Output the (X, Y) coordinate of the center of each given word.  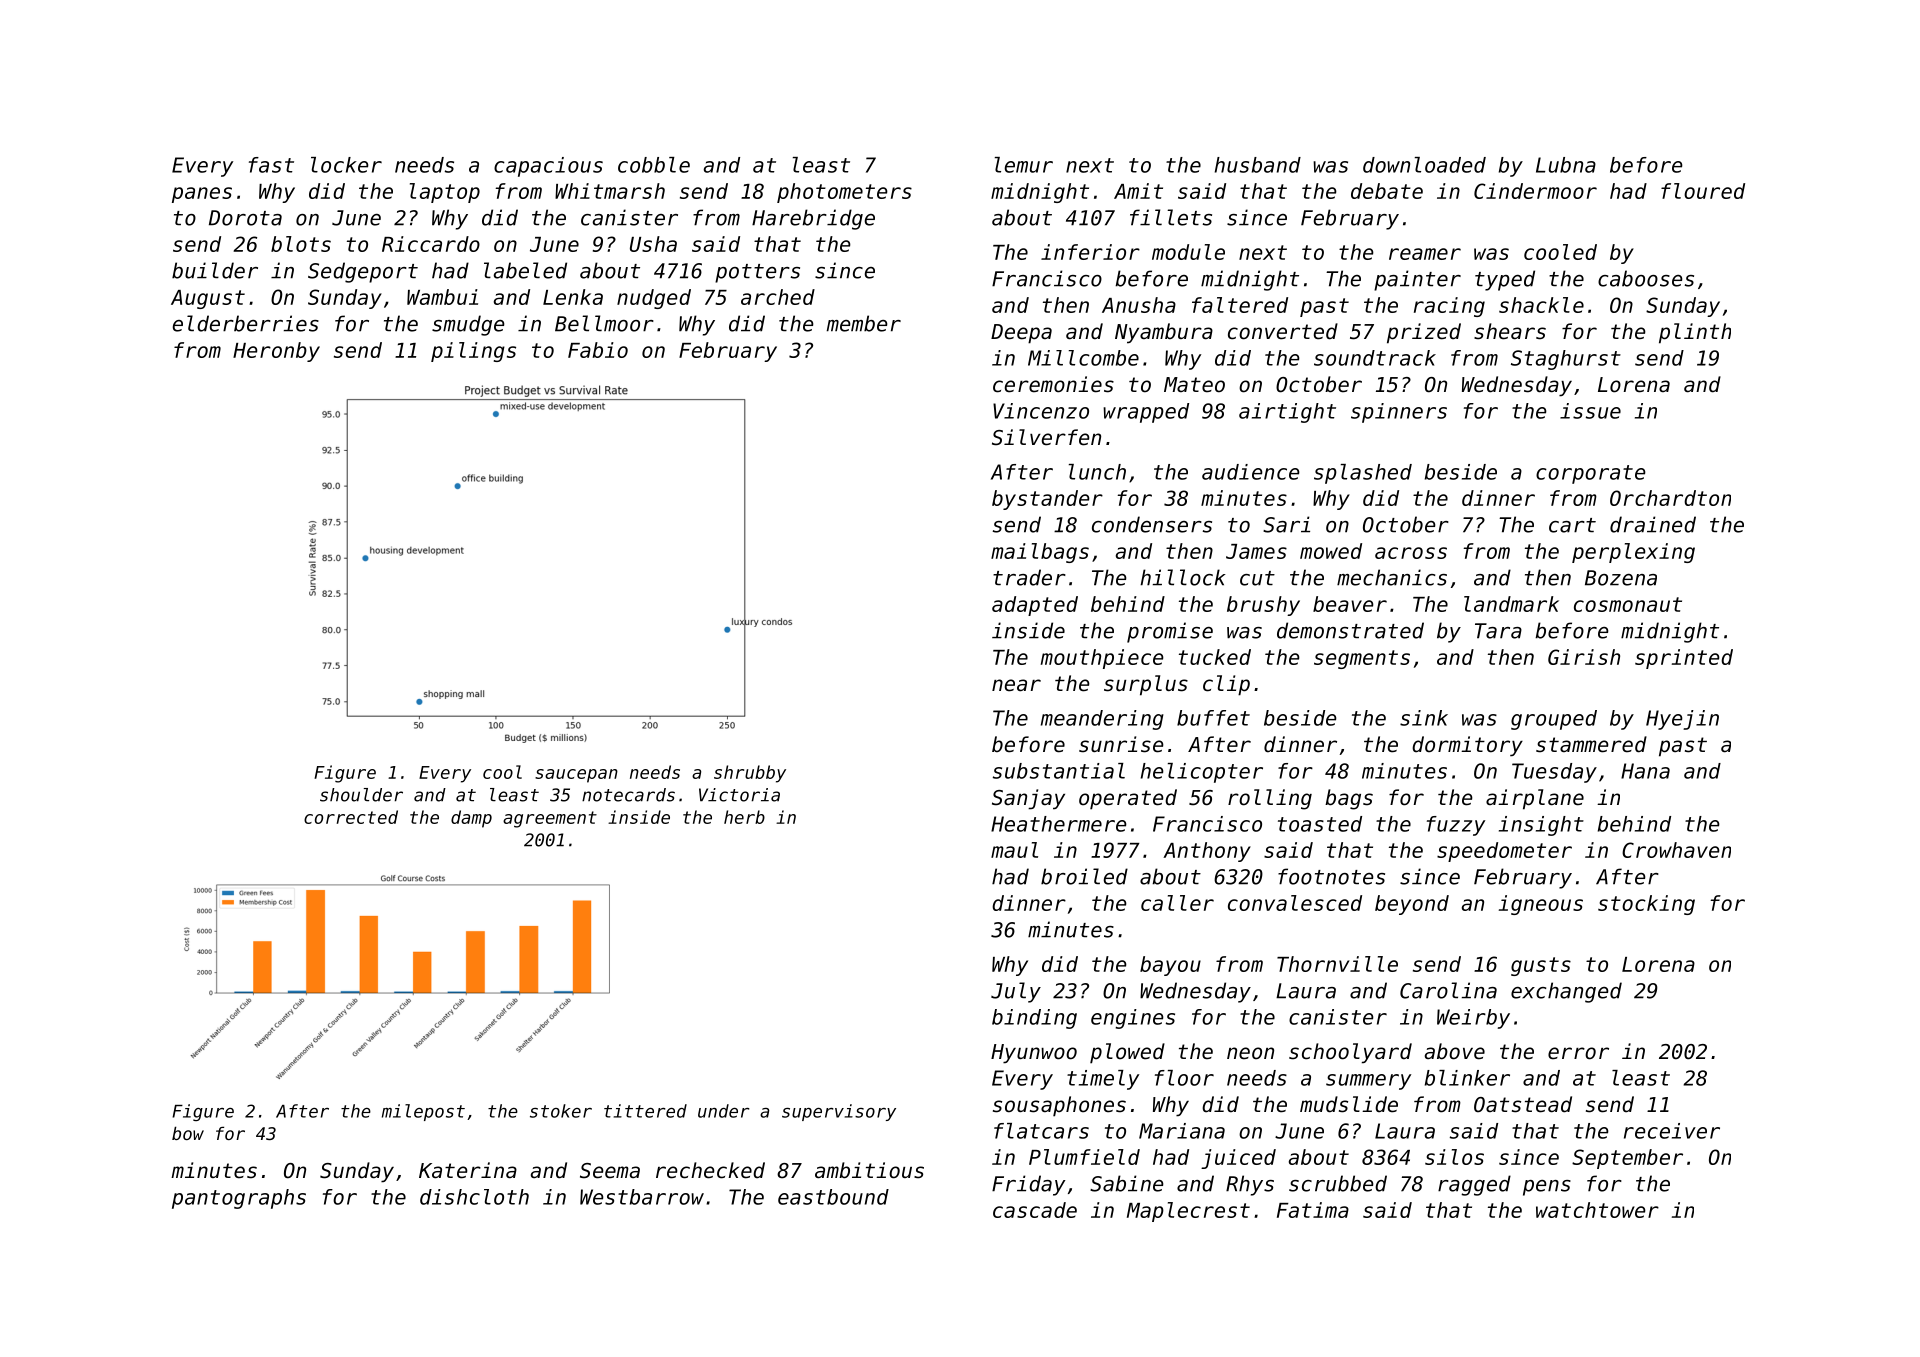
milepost (423, 1112)
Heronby (276, 352)
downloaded (1424, 165)
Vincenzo (1041, 411)
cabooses (1646, 278)
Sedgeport (363, 272)
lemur (1024, 165)
